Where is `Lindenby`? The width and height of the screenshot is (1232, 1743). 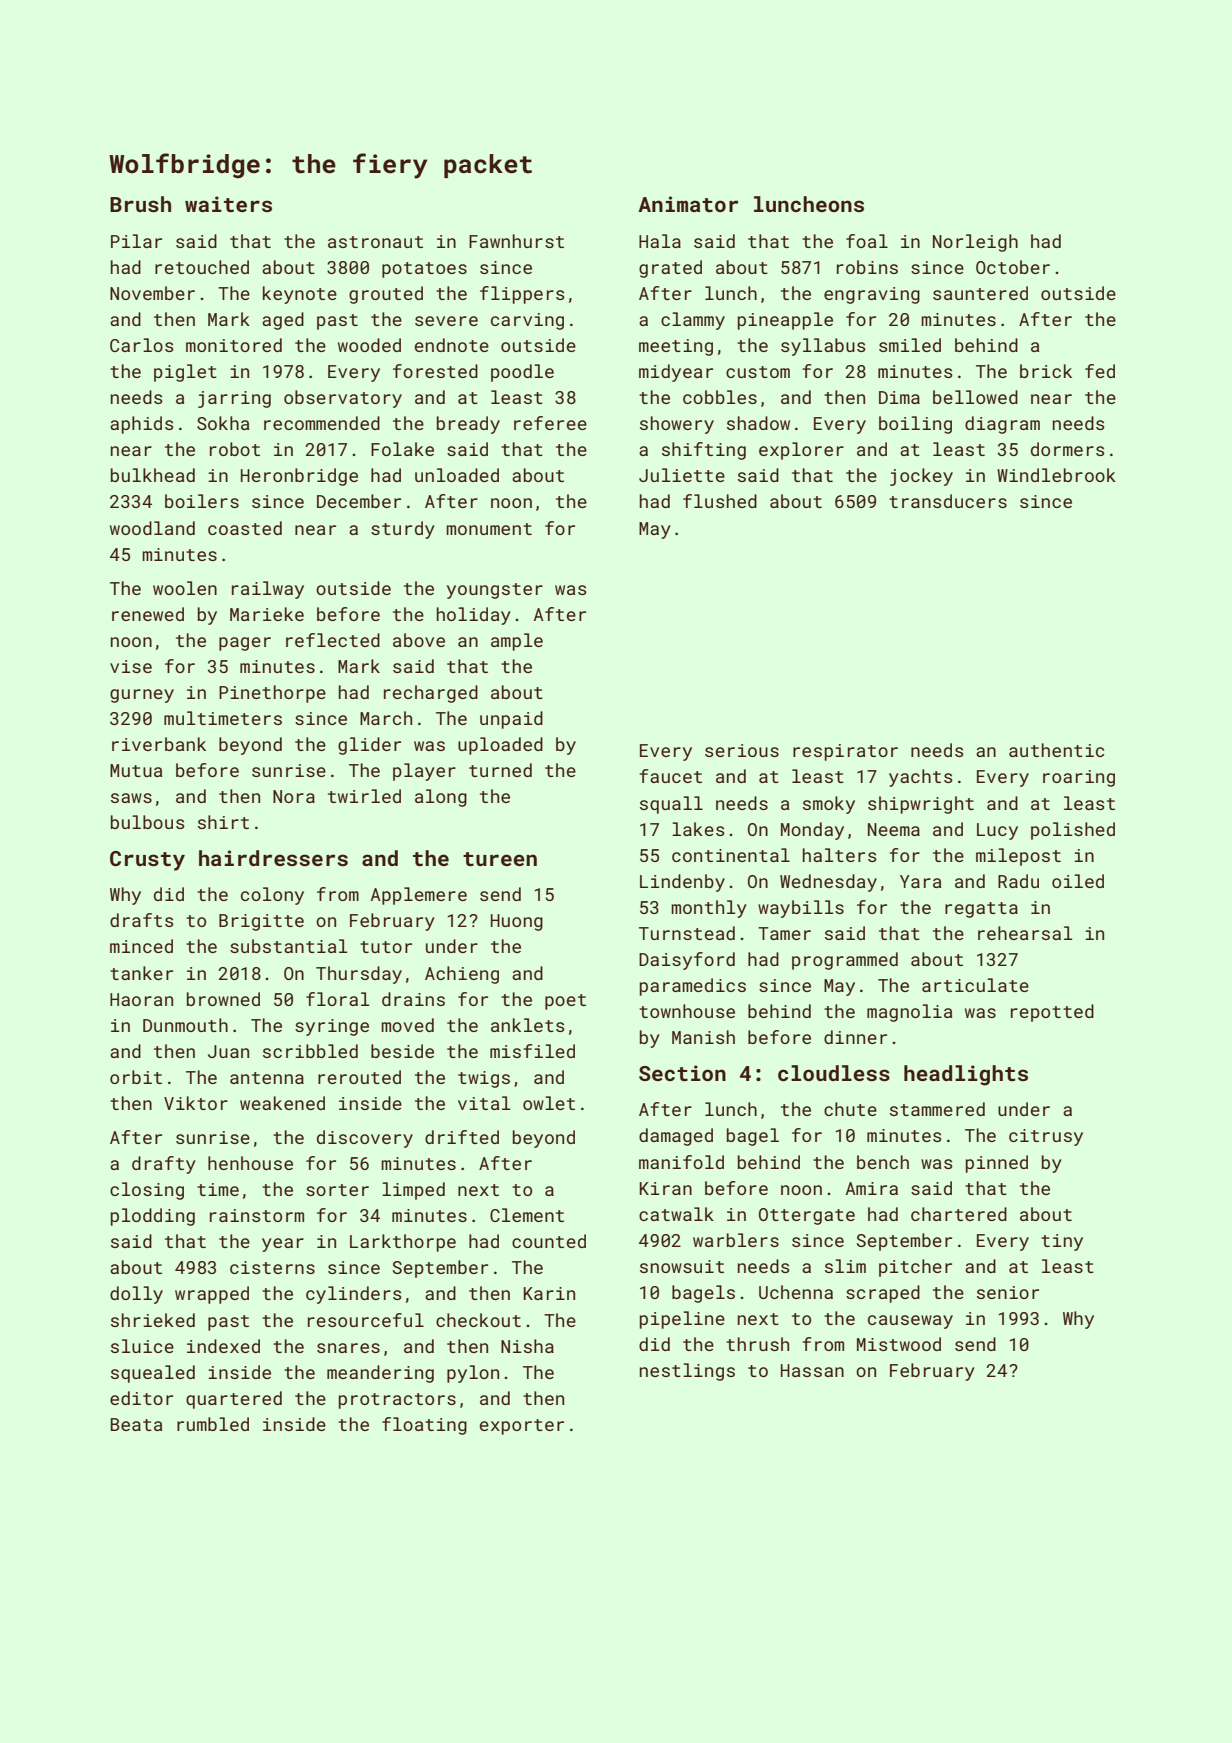 Lindenby is located at coordinates (682, 883).
